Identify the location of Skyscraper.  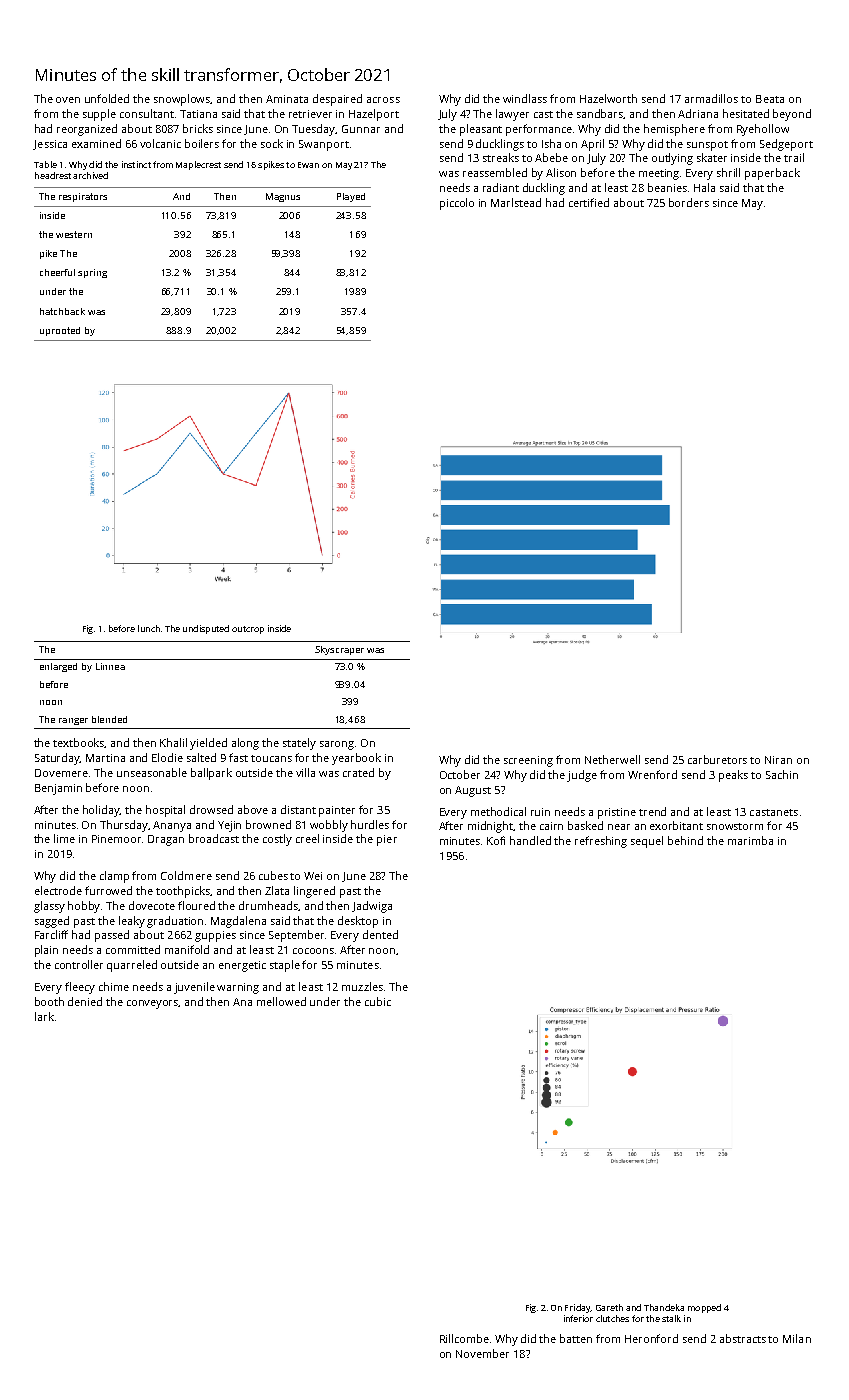
(339, 650).
